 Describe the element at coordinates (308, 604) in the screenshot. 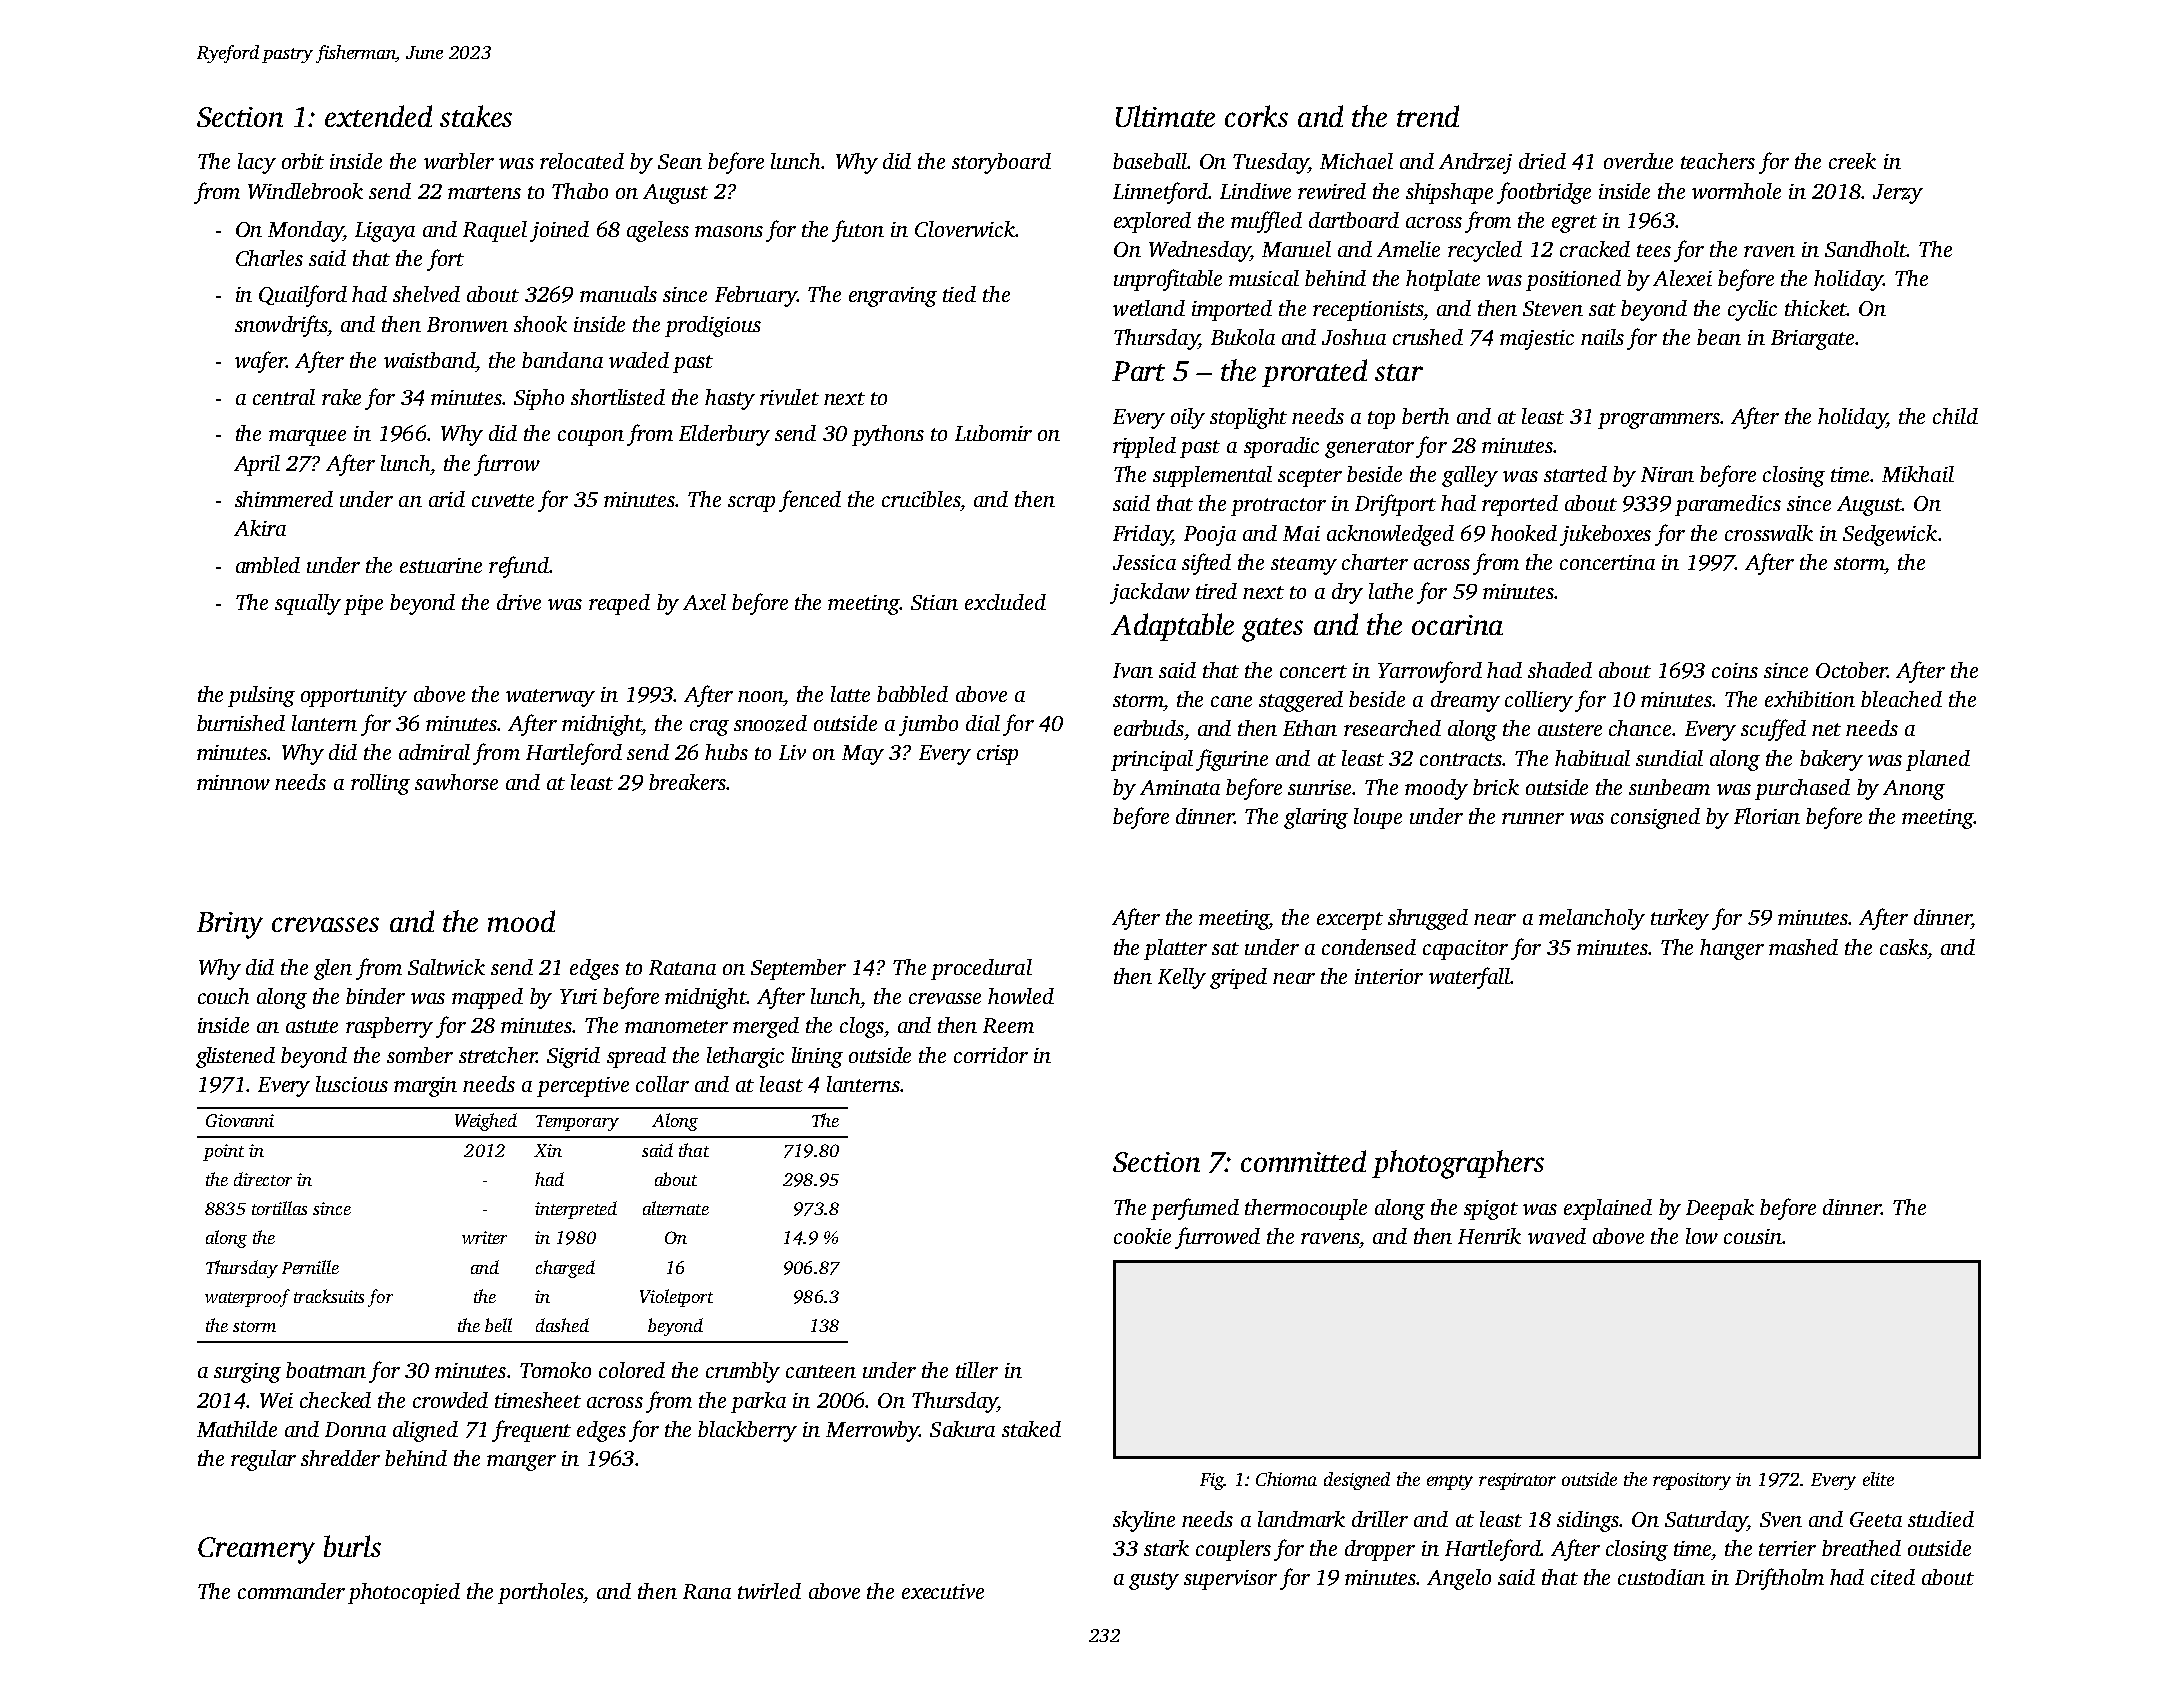

I see `squally` at that location.
